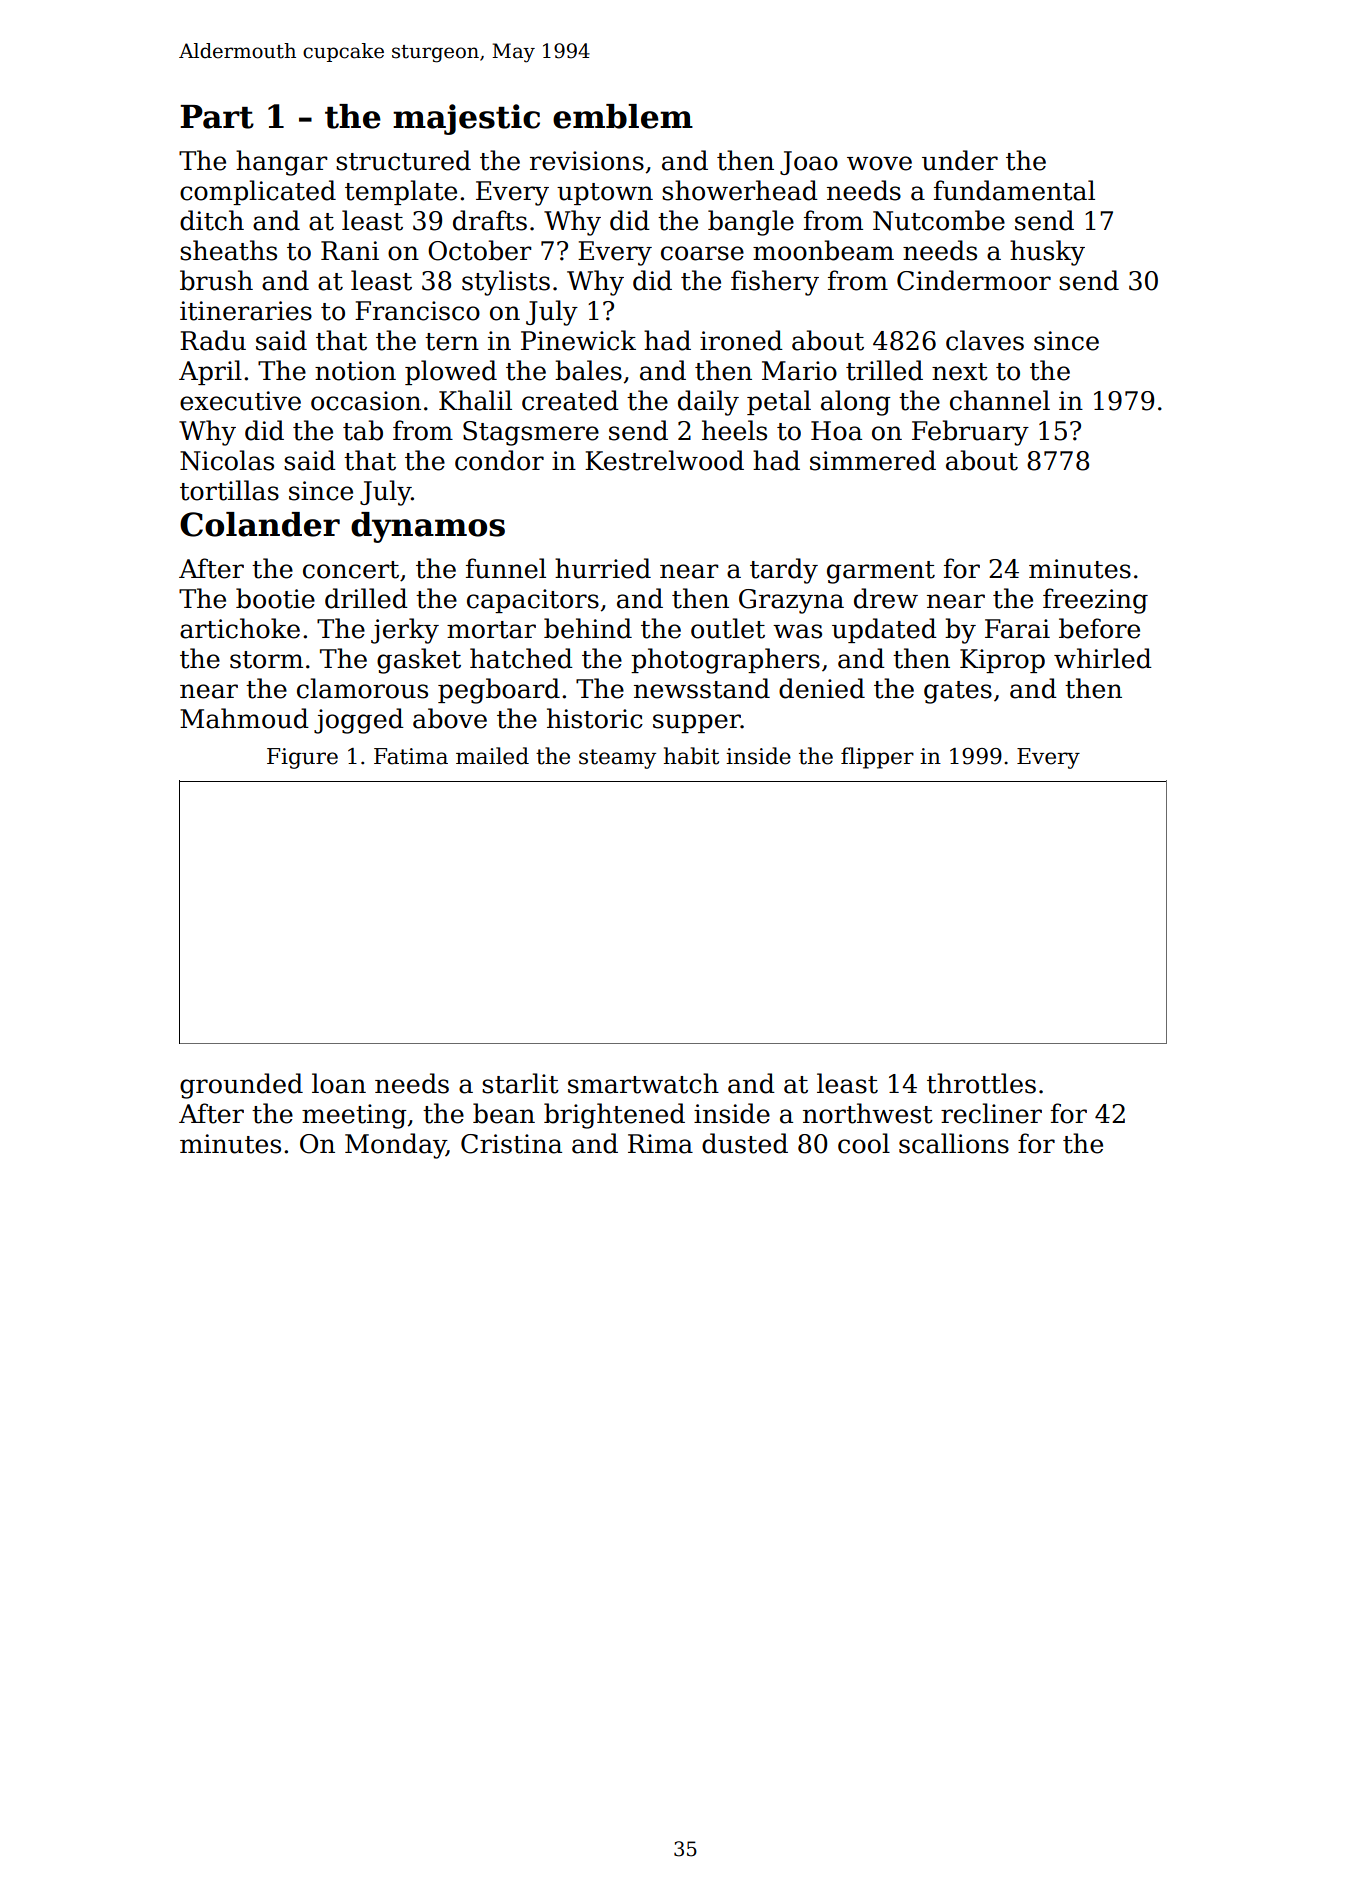  I want to click on Khalil, so click(475, 400).
